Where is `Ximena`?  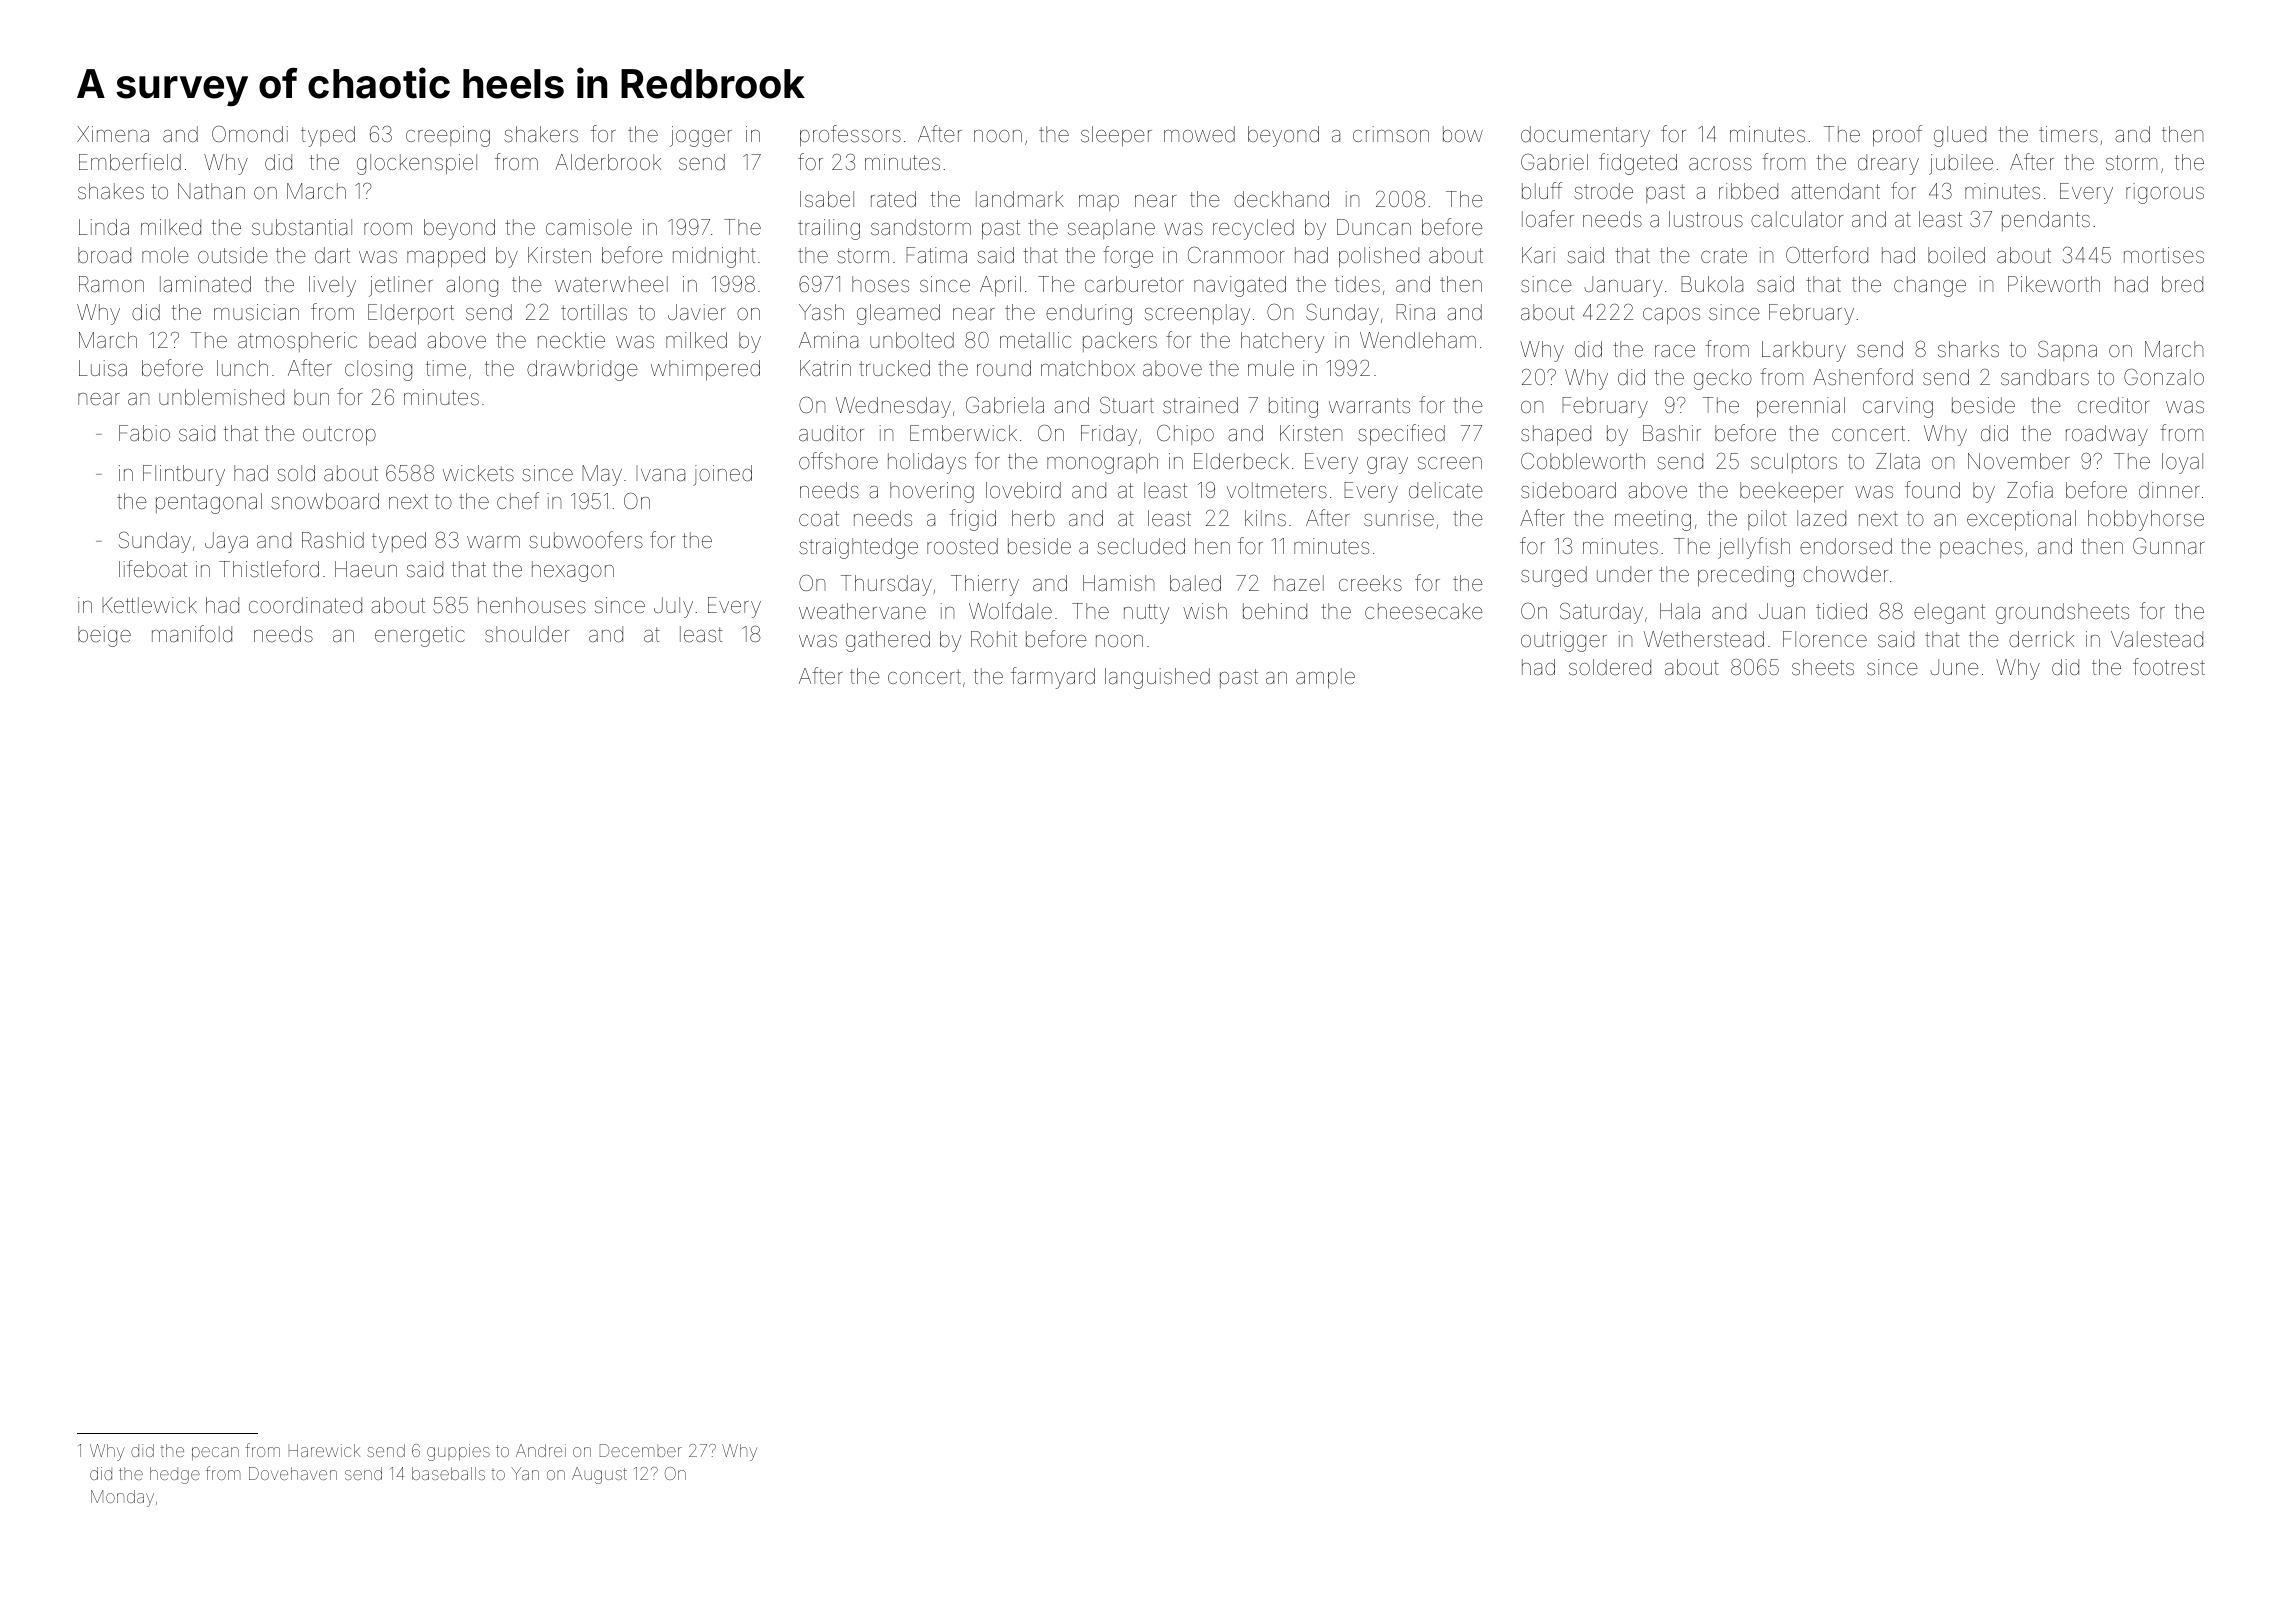
Ximena is located at coordinates (113, 134).
